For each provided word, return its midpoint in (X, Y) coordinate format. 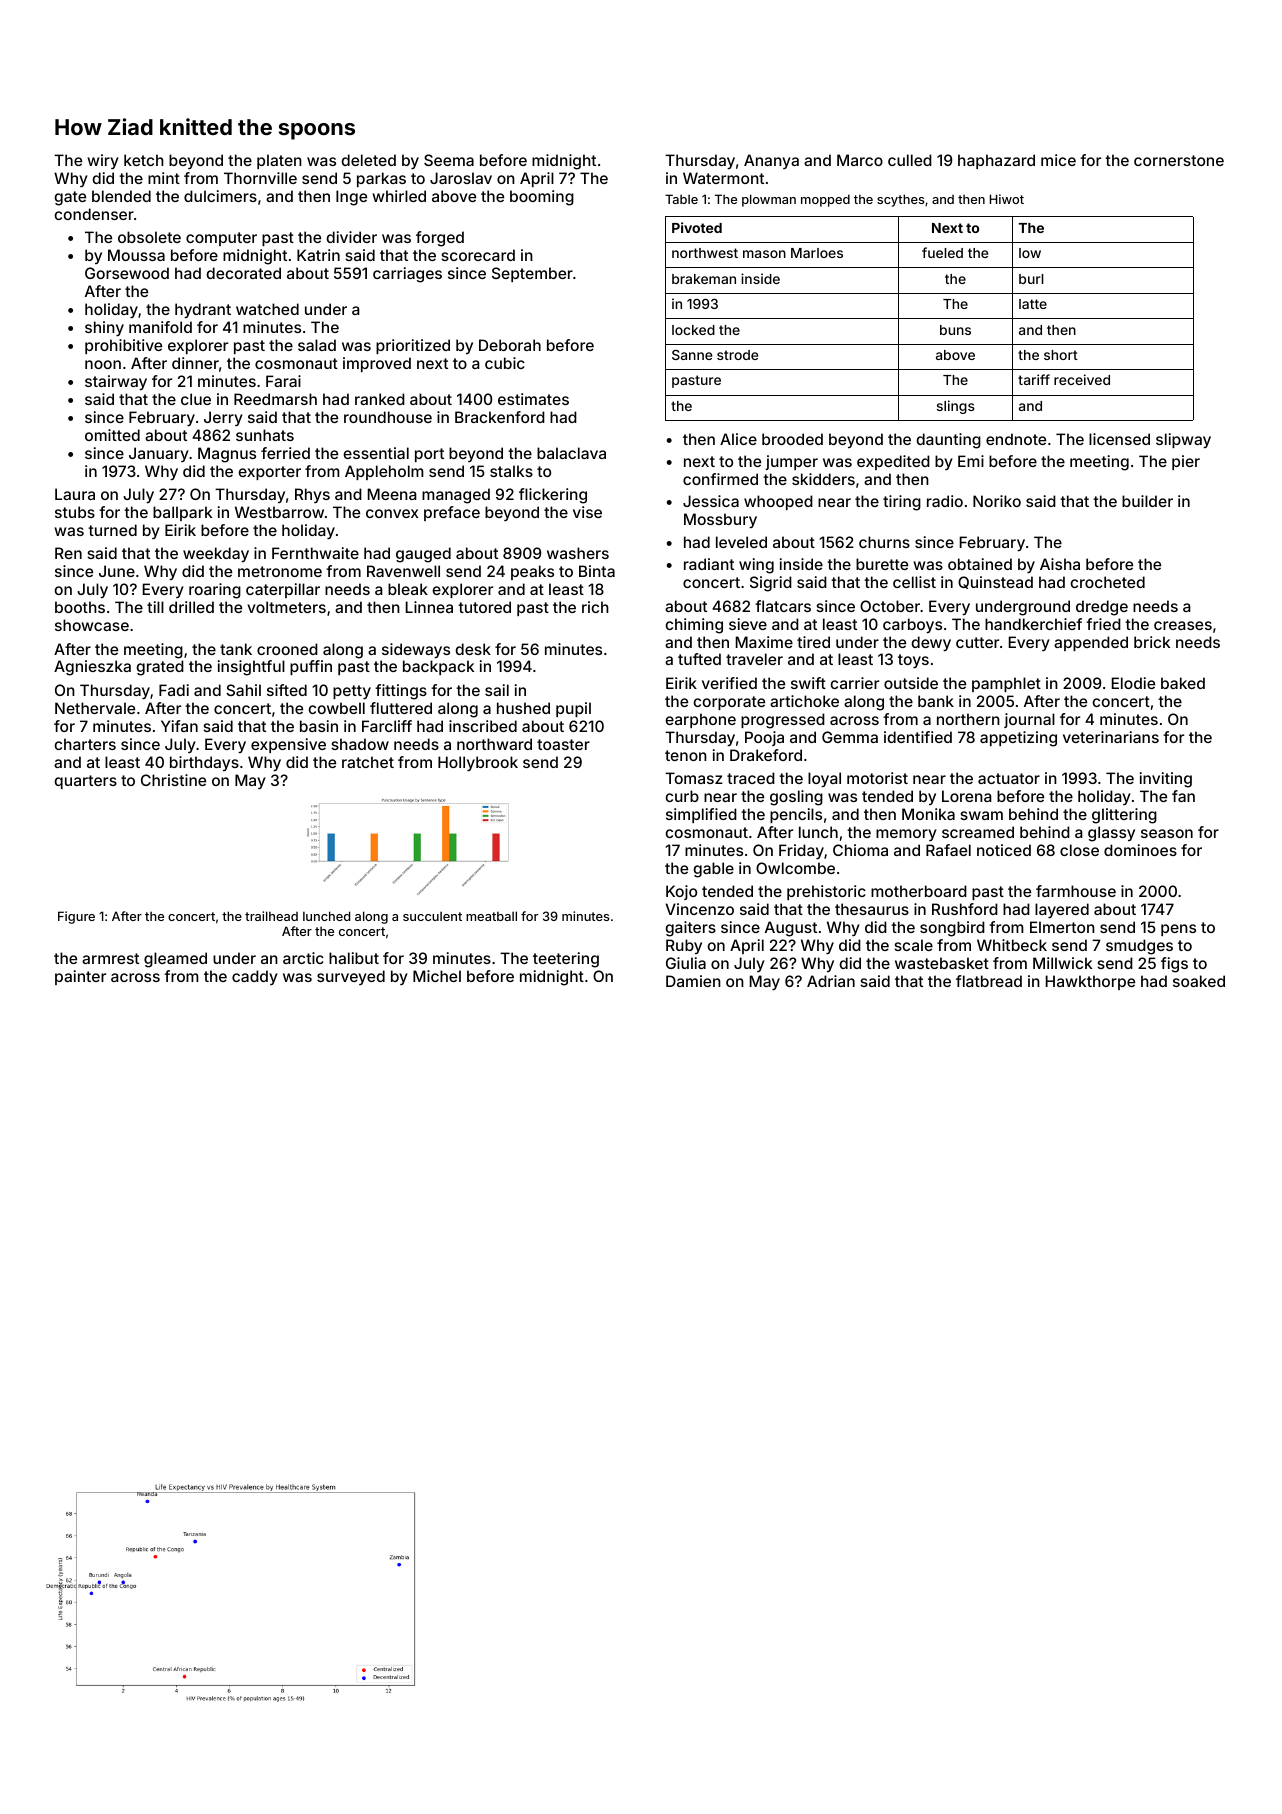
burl (1031, 279)
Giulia (686, 963)
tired (813, 642)
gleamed (175, 960)
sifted (287, 690)
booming (542, 198)
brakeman (704, 279)
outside (911, 683)
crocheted (1107, 582)
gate (70, 198)
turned (112, 530)
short (1061, 355)
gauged (423, 555)
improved (377, 364)
